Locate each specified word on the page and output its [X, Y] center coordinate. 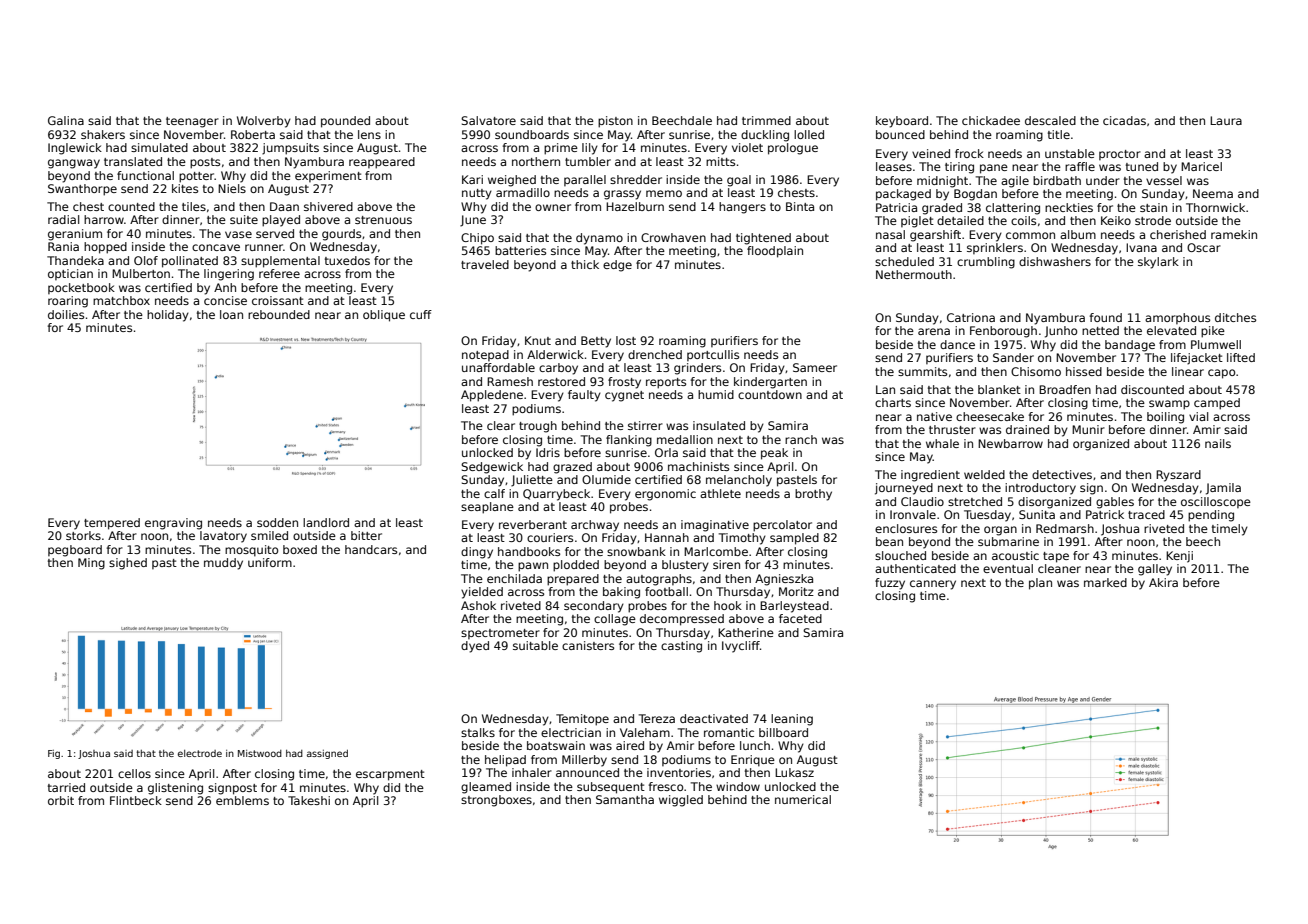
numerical [803, 799]
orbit [61, 800]
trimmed [766, 120]
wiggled [681, 801]
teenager [192, 122]
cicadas [1124, 120]
